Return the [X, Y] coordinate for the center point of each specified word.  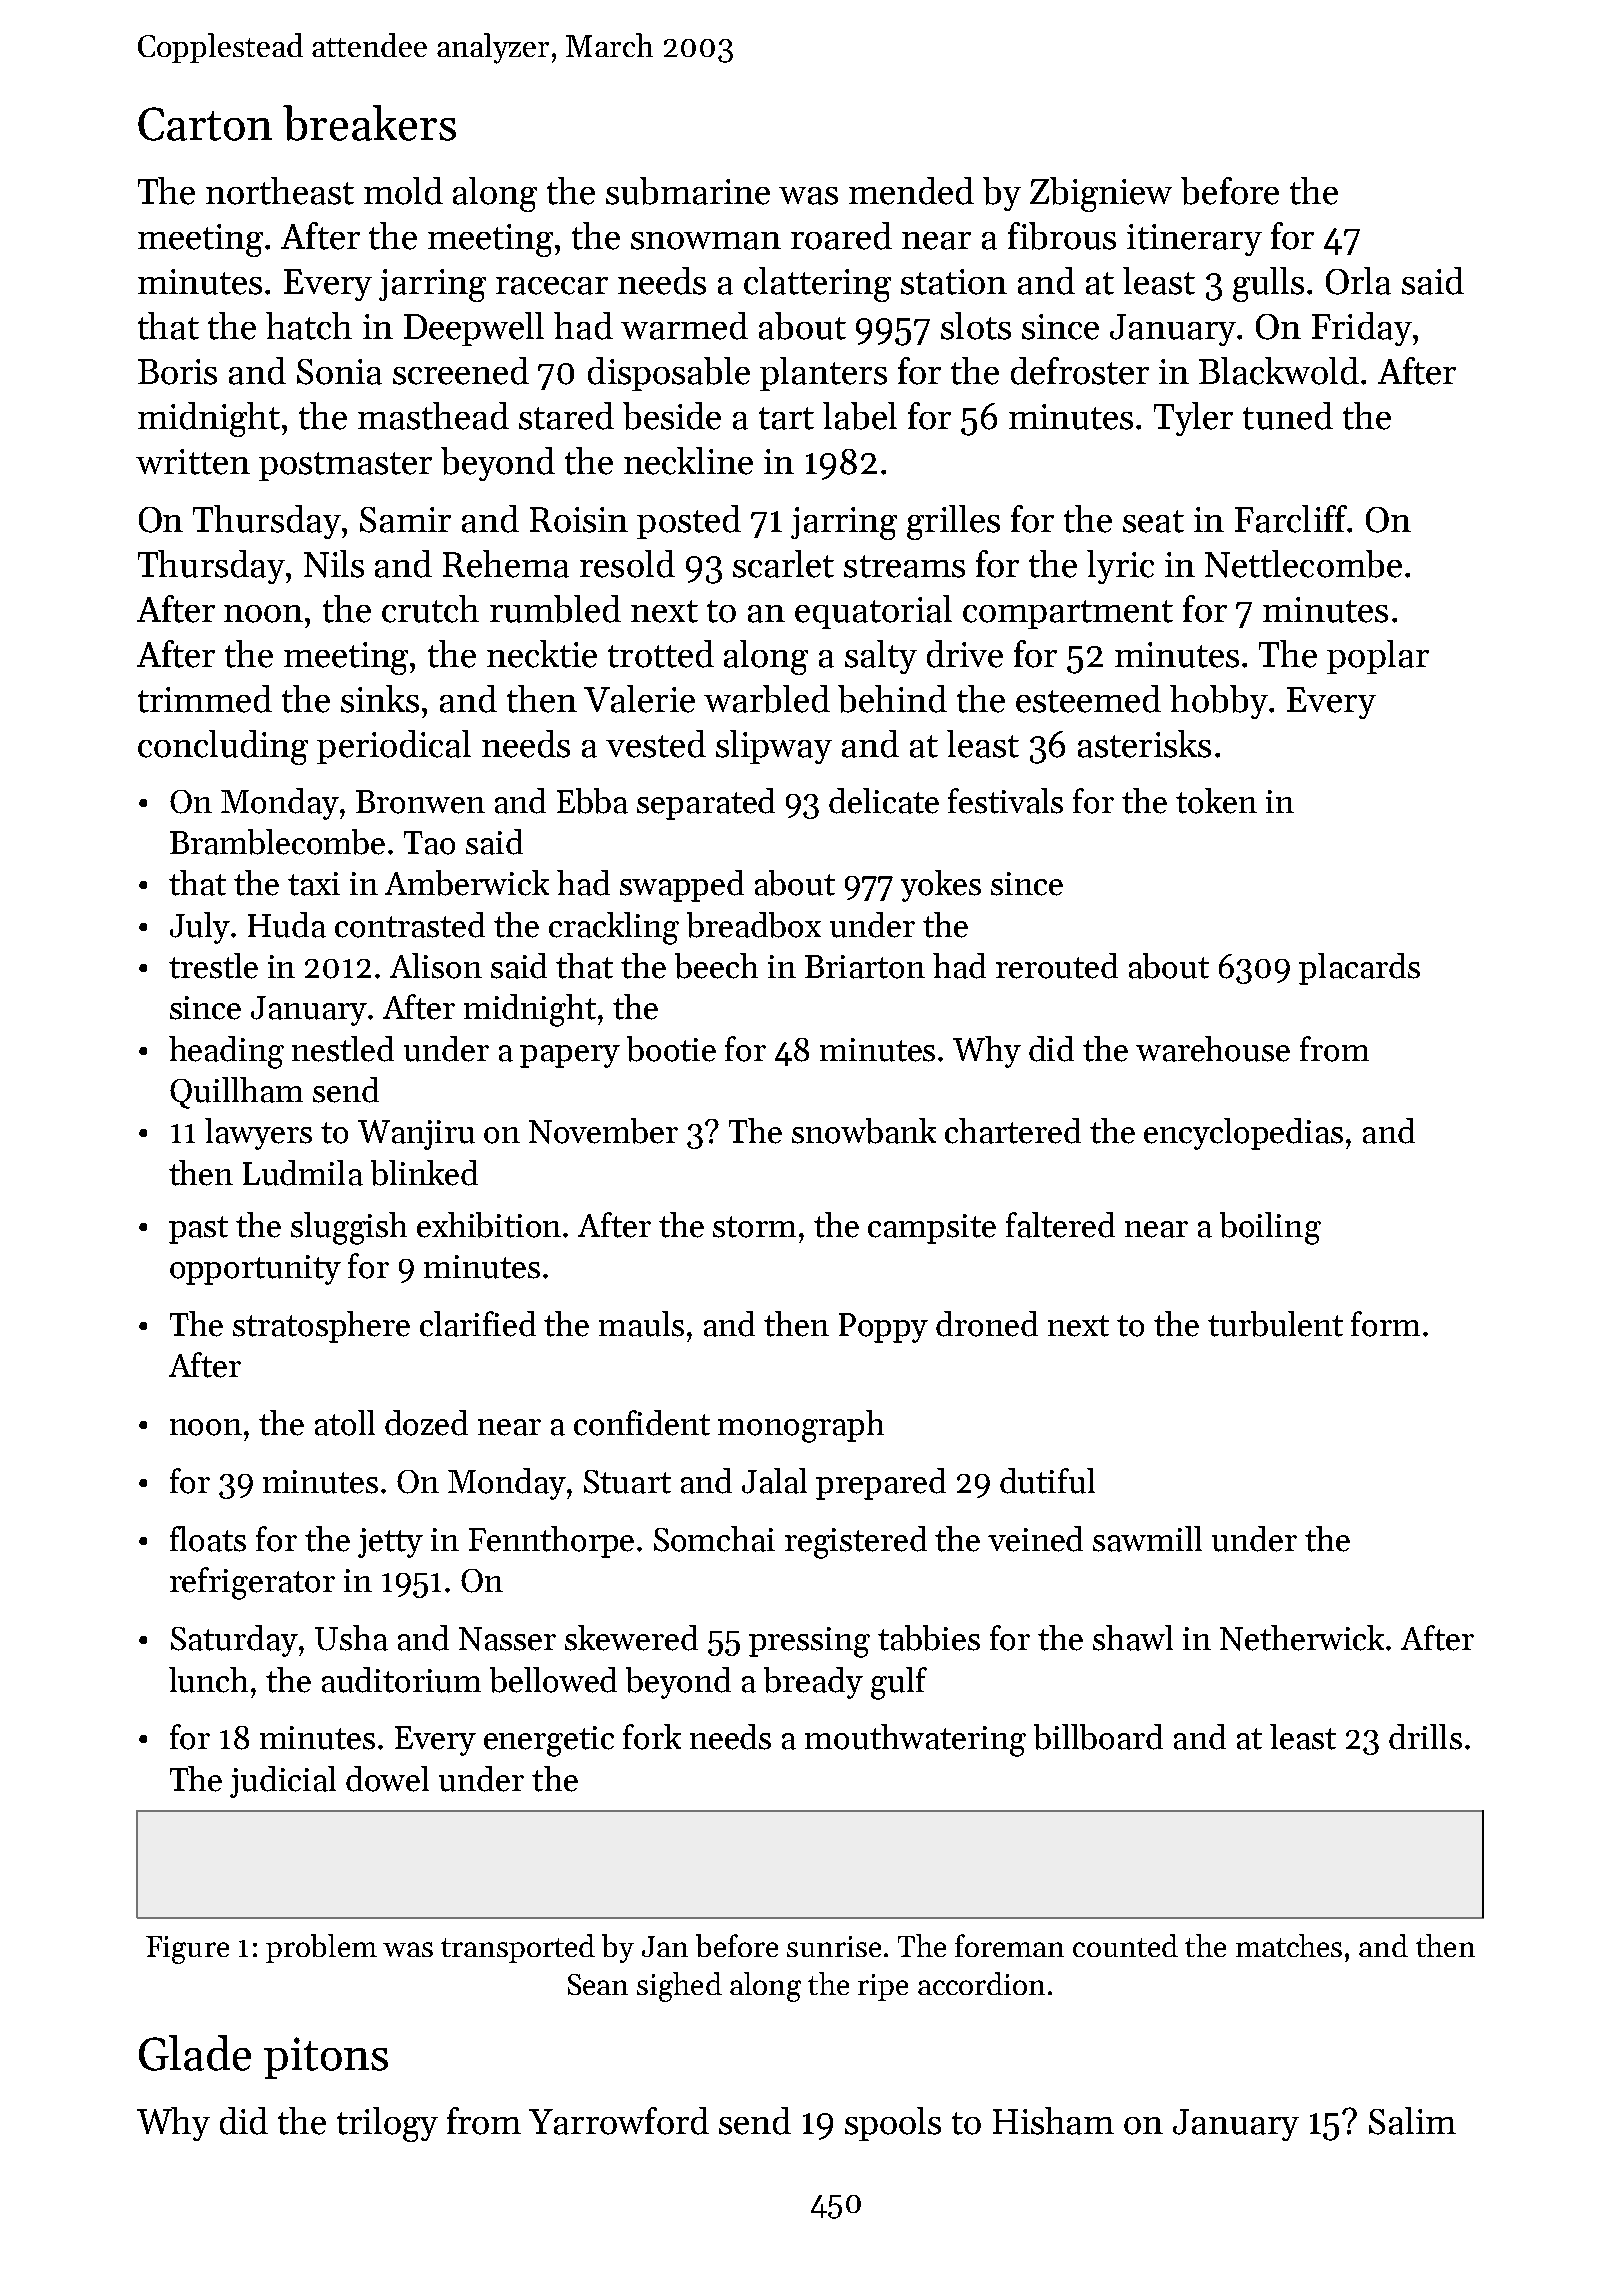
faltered [1060, 1225]
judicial [283, 1782]
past [198, 1230]
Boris [177, 372]
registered [856, 1542]
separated [706, 804]
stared [566, 416]
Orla [1358, 281]
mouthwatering [915, 1740]
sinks [380, 699]
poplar [1378, 657]
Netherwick [1302, 1638]
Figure [187, 1950]
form [1385, 1324]
